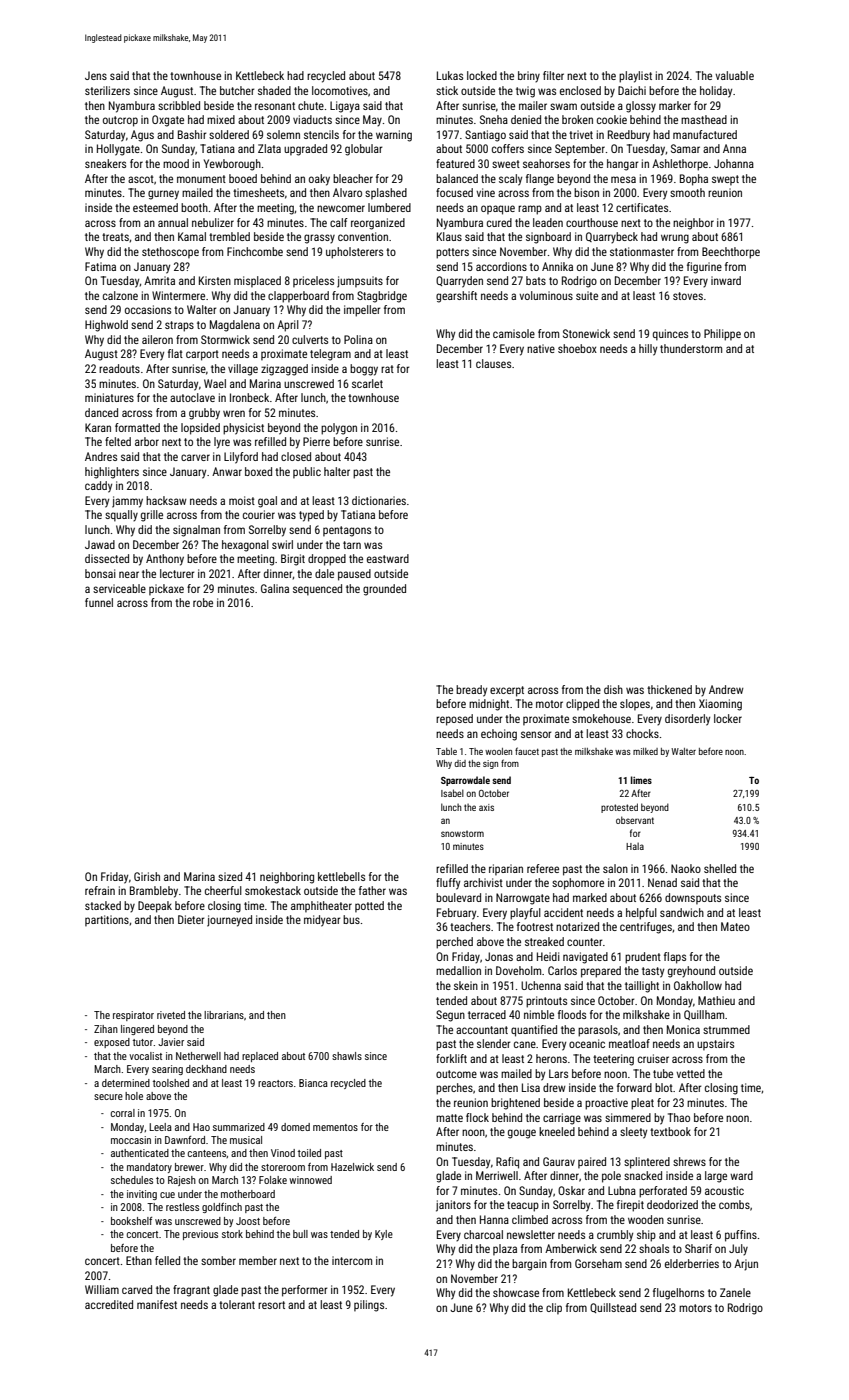  What do you see at coordinates (155, 907) in the screenshot?
I see `Deepak` at bounding box center [155, 907].
